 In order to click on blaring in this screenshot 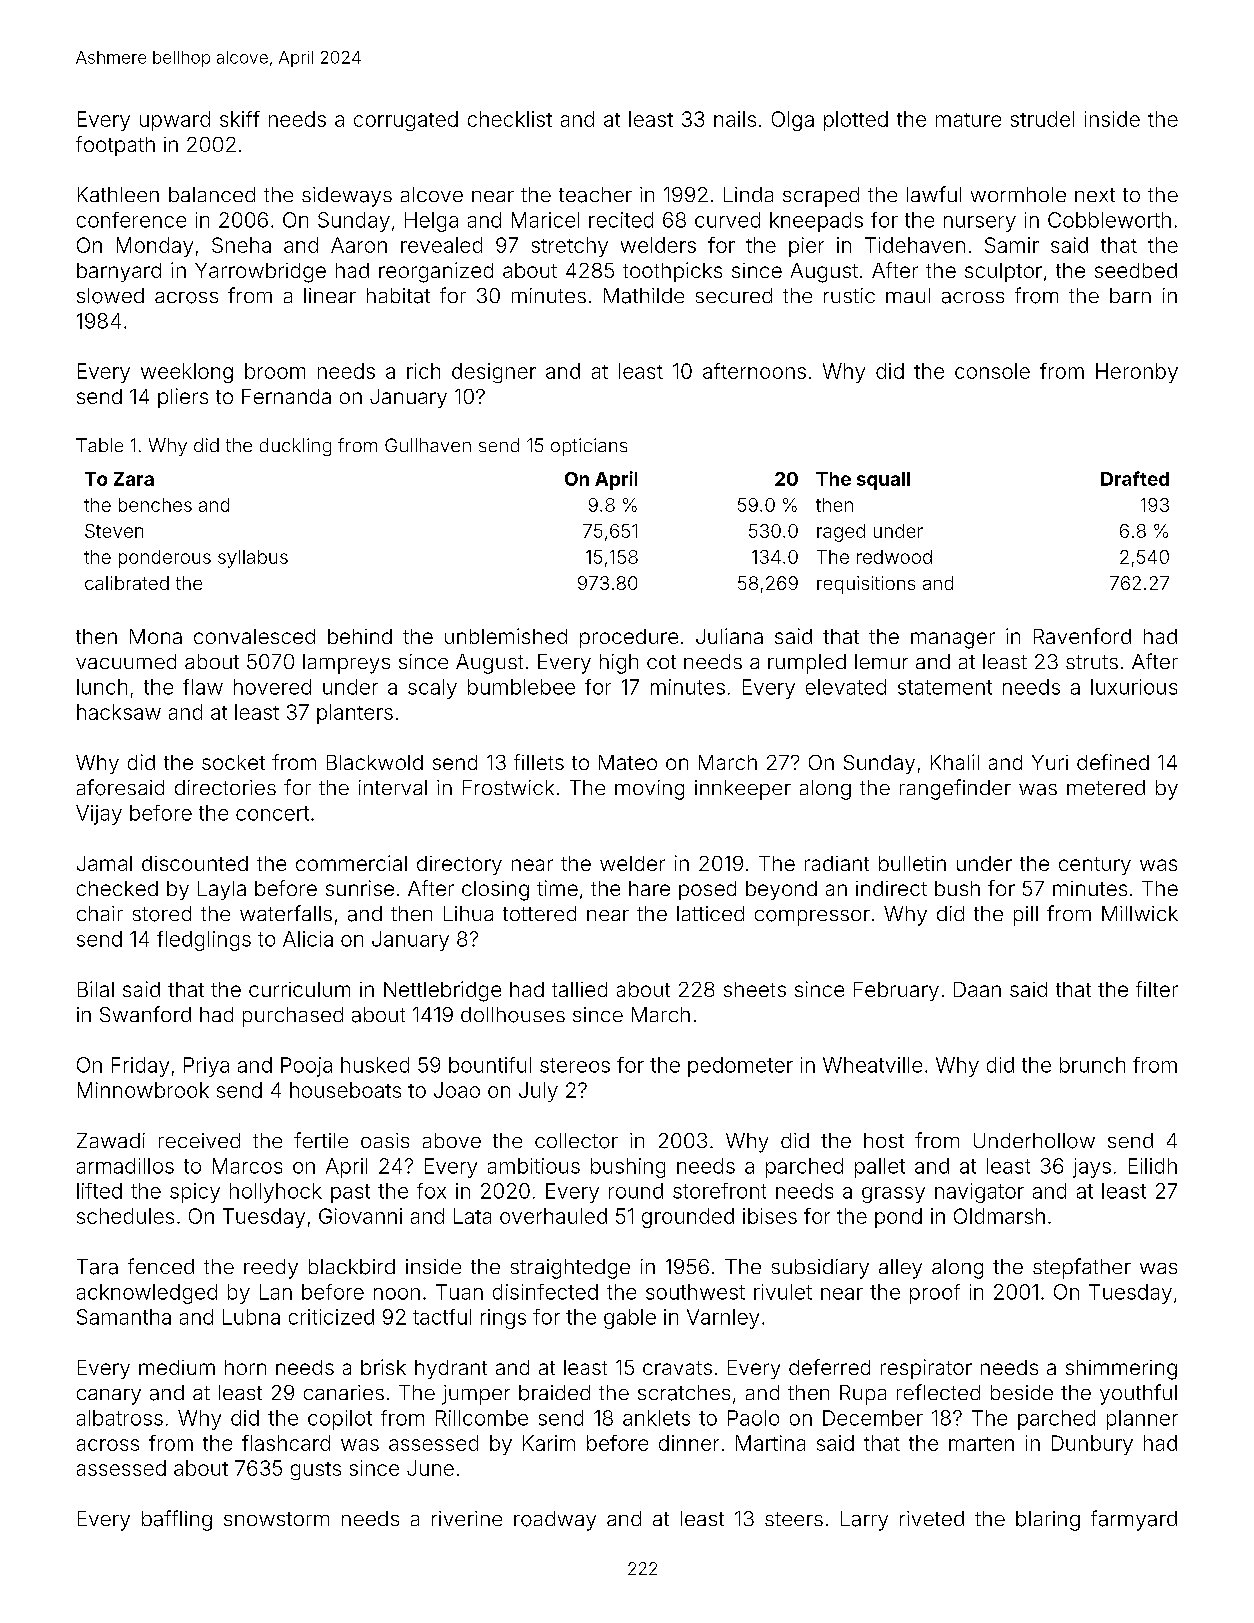, I will do `click(1048, 1521)`.
